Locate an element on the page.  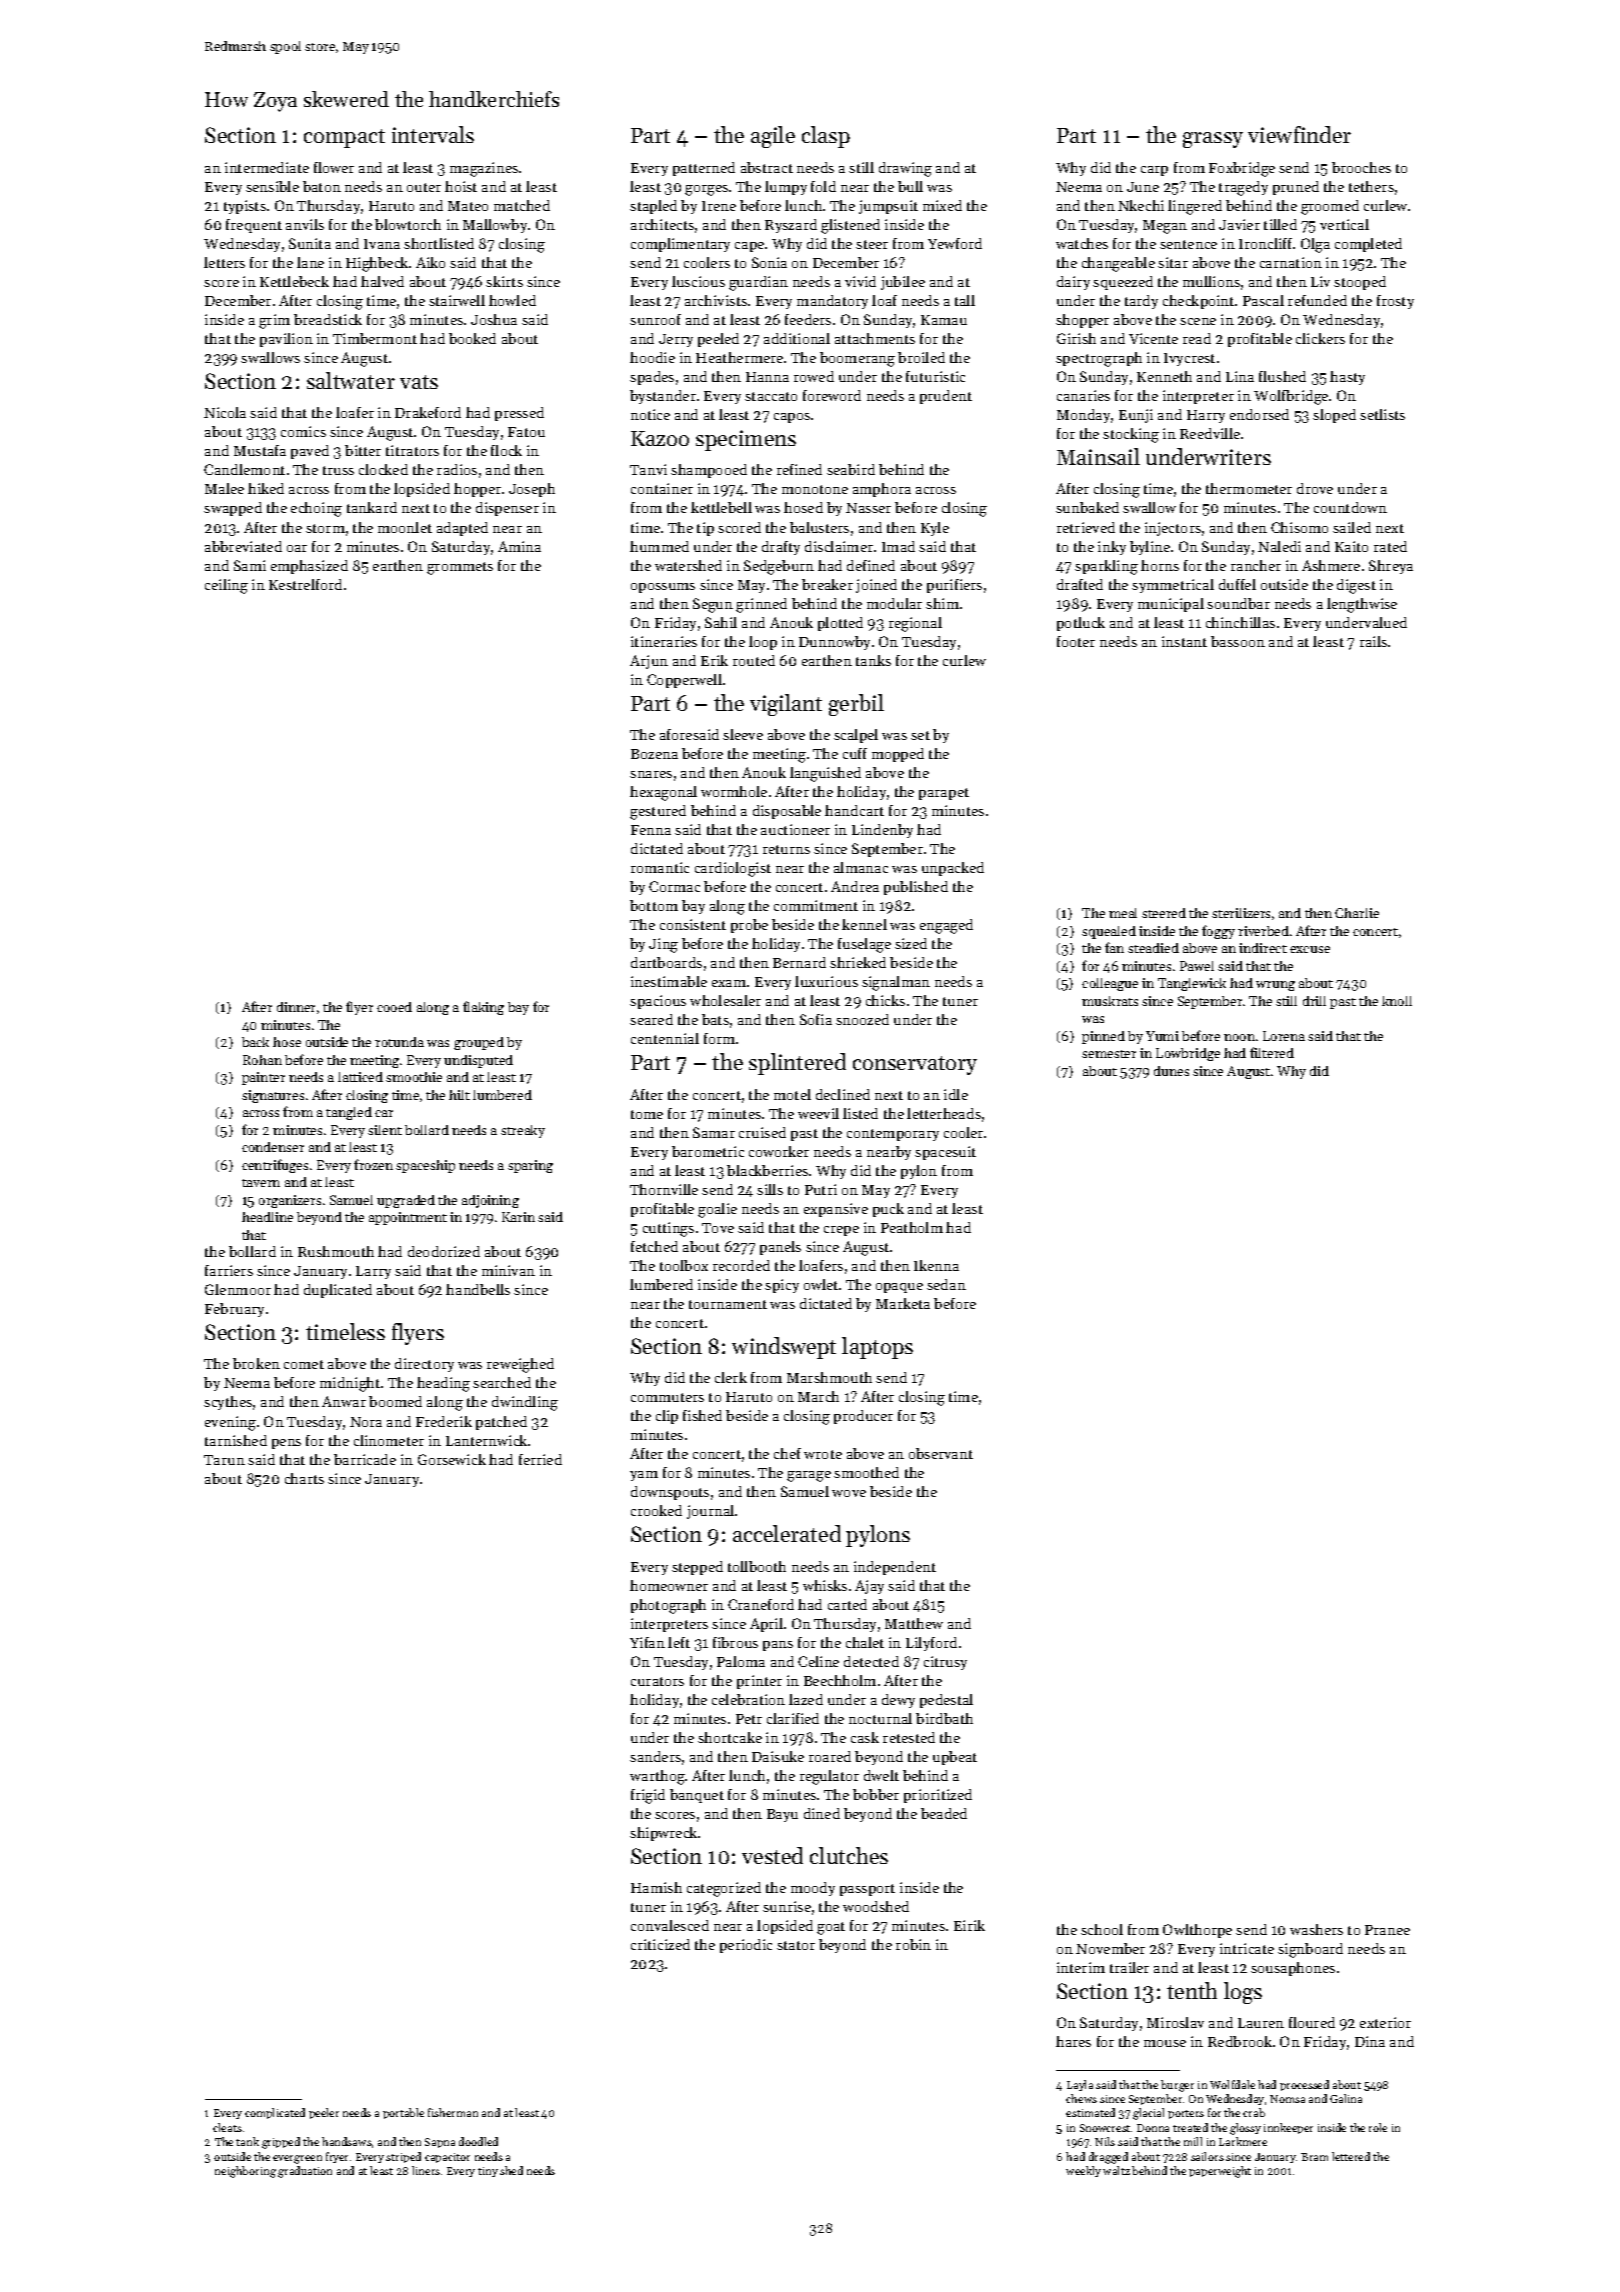
drawing is located at coordinates (905, 169).
